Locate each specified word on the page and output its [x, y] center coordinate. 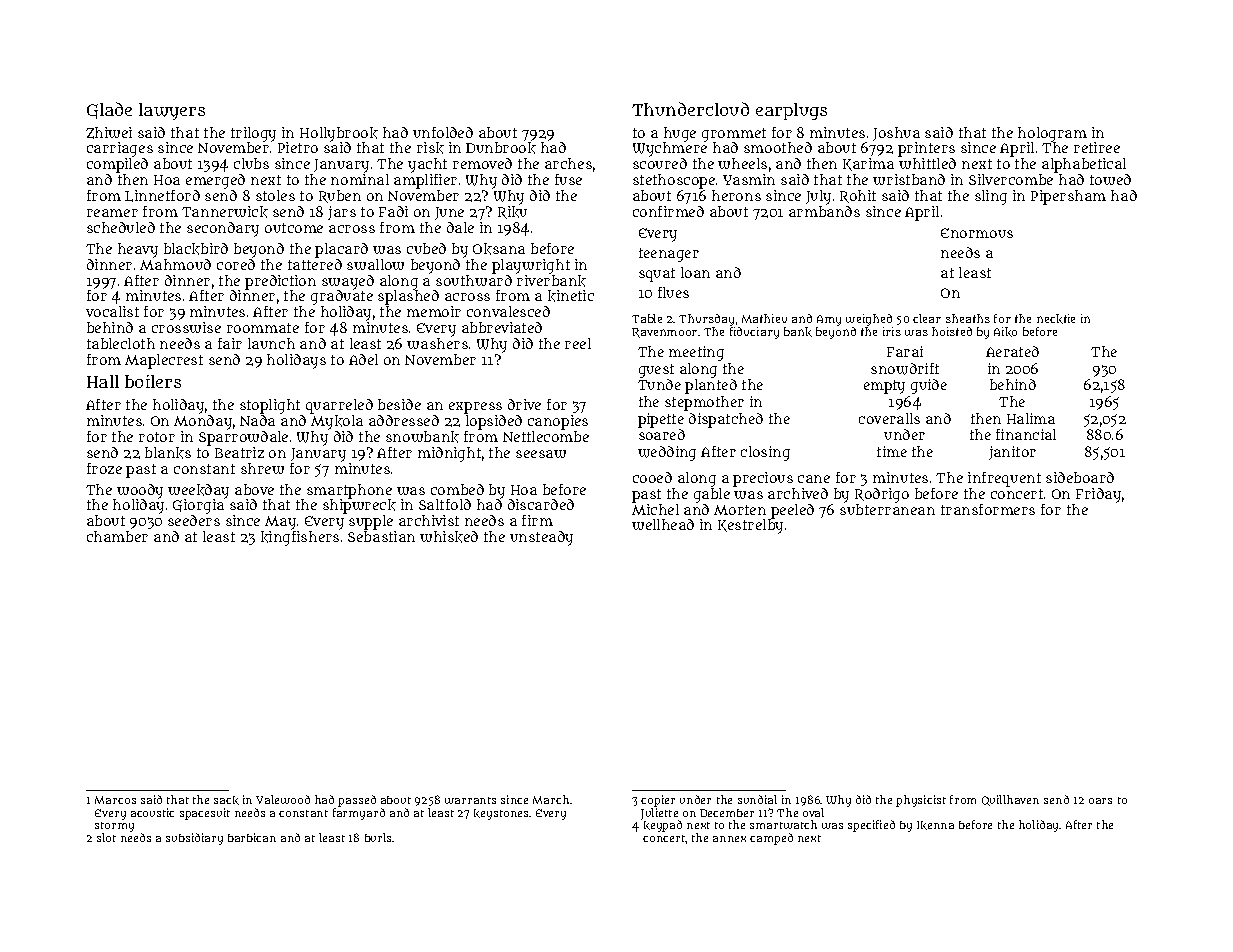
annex [729, 839]
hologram [1052, 134]
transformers [988, 509]
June [449, 213]
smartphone [349, 491]
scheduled [121, 227]
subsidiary [194, 839]
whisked [449, 537]
